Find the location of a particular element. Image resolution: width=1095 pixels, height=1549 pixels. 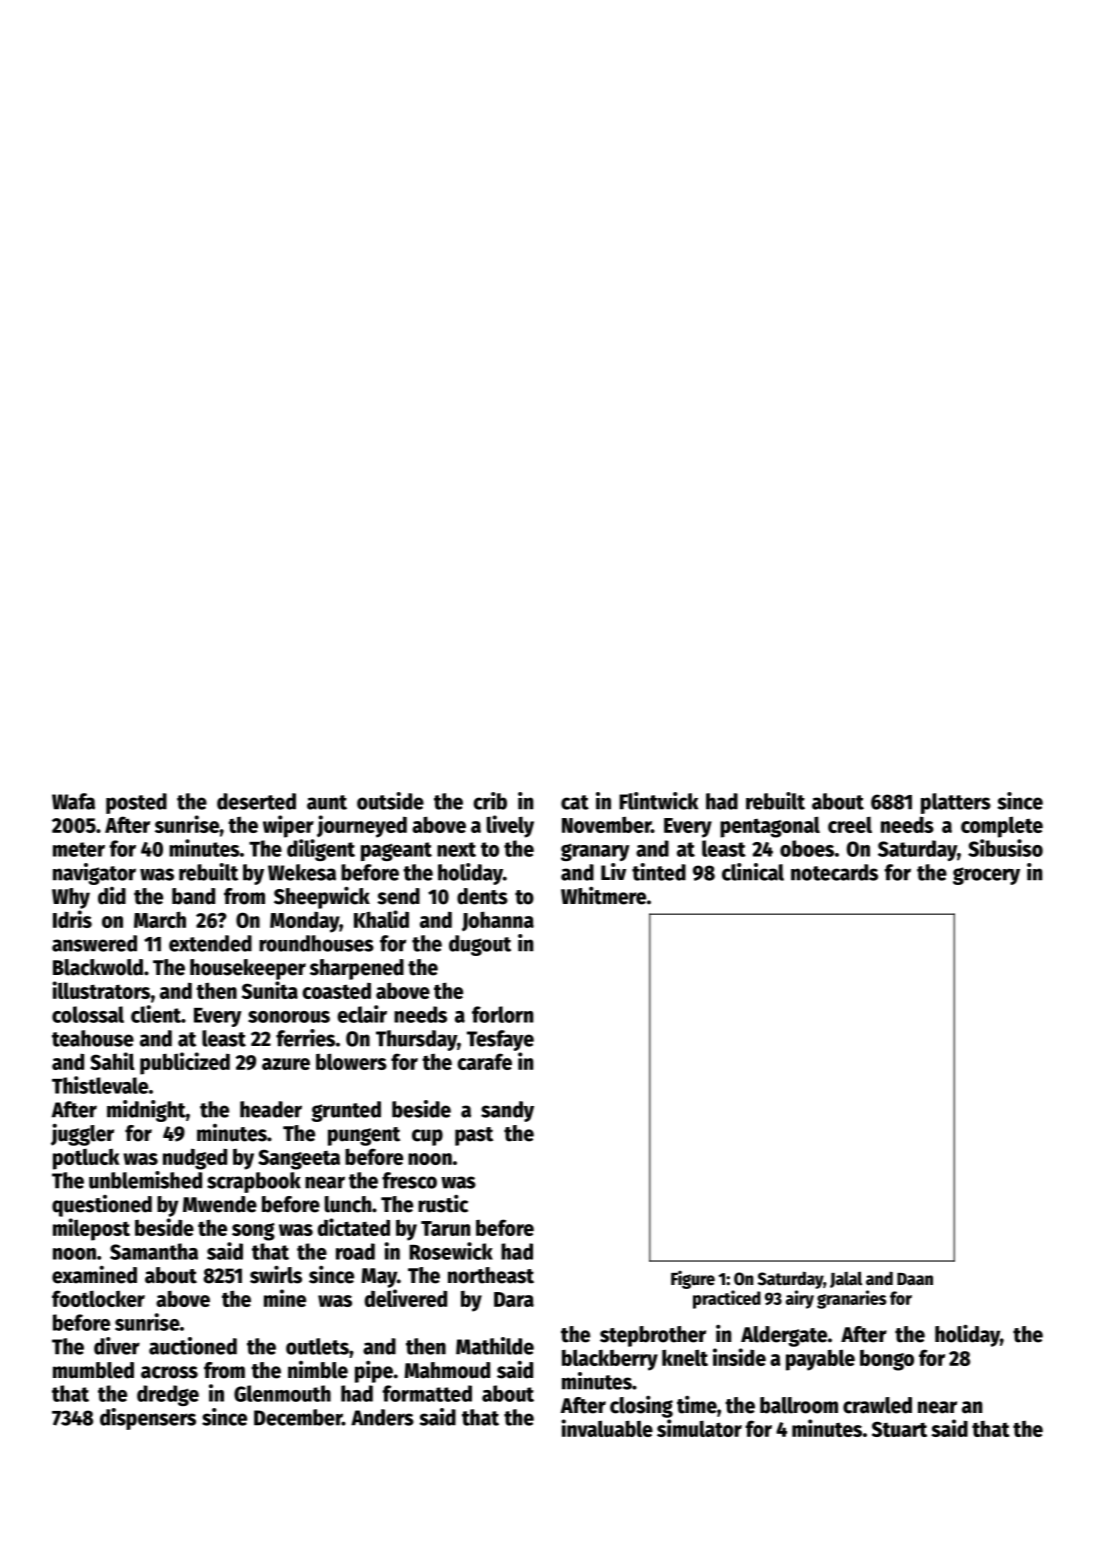

diver is located at coordinates (117, 1346).
